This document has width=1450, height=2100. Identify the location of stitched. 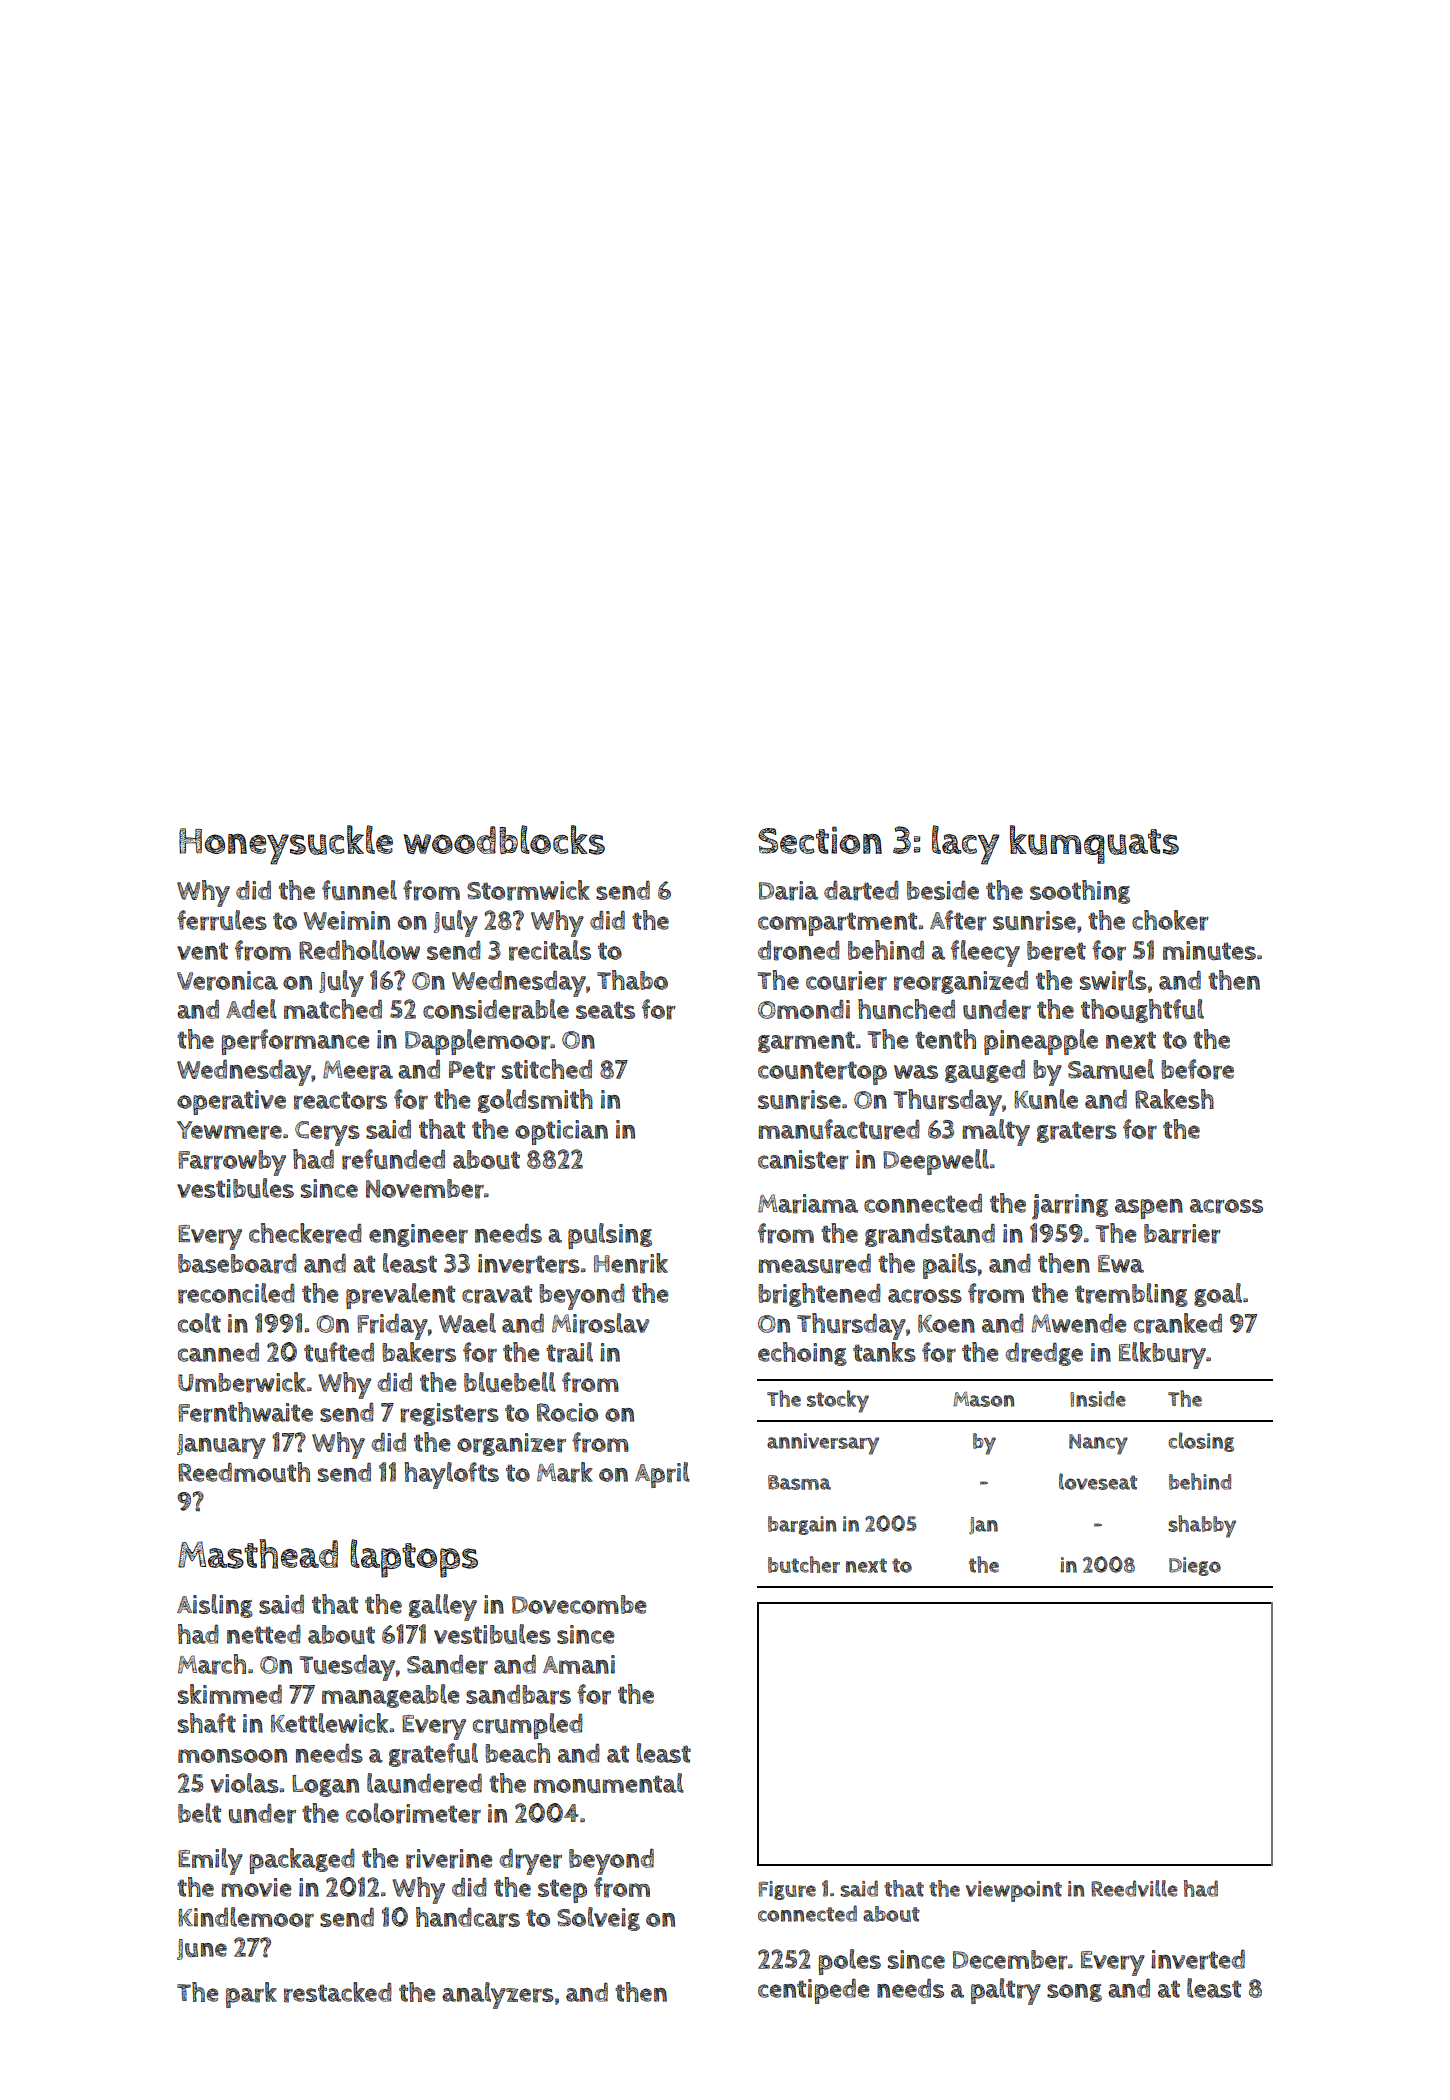
(547, 1069).
